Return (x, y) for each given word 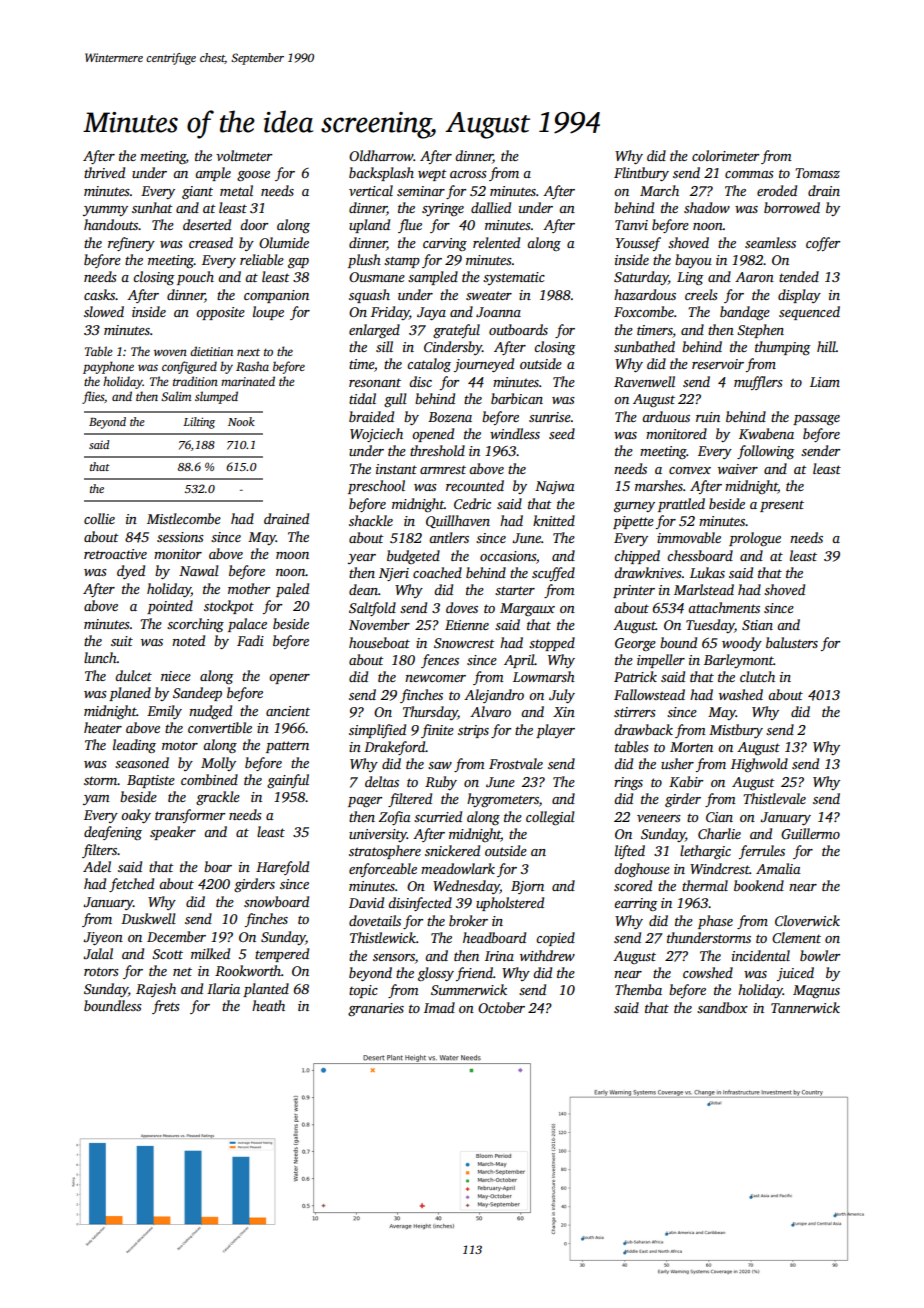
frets (166, 1007)
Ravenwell (644, 381)
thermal (705, 885)
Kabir (686, 781)
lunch (100, 657)
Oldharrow (381, 155)
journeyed (484, 365)
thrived (104, 172)
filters (99, 851)
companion (276, 296)
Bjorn (527, 887)
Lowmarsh (544, 676)
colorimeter (725, 155)
